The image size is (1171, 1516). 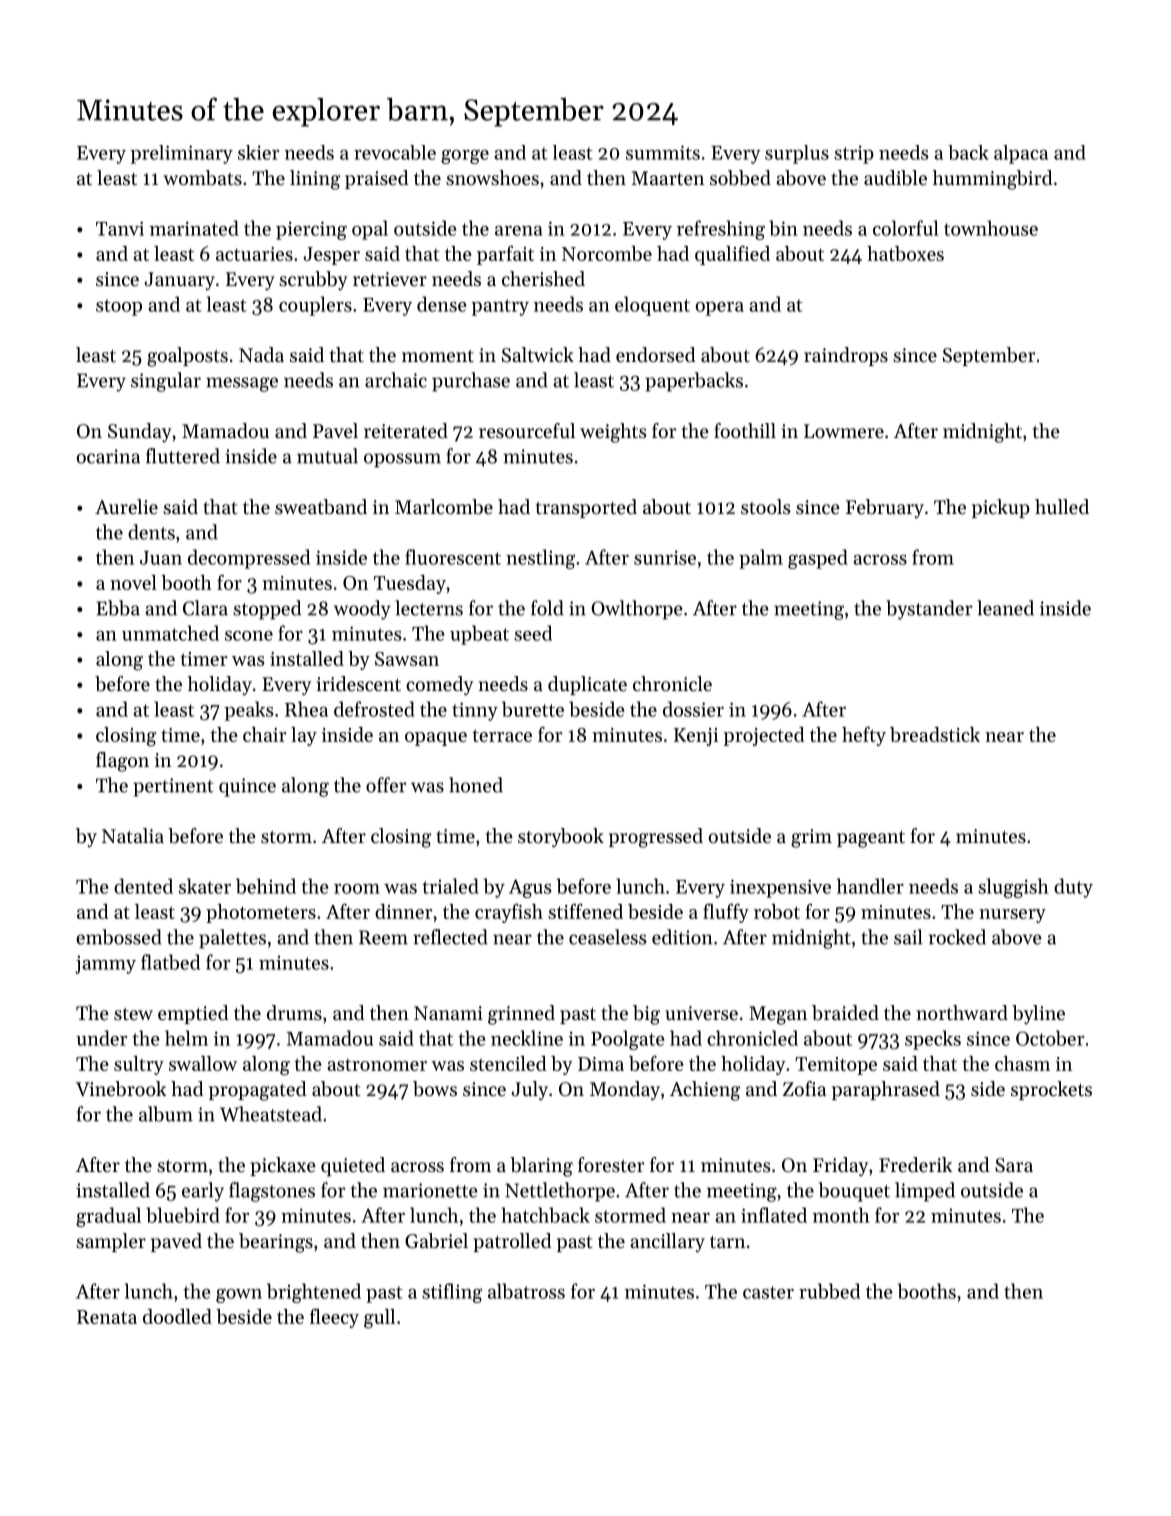 What do you see at coordinates (407, 659) in the image?
I see `Sawsan` at bounding box center [407, 659].
